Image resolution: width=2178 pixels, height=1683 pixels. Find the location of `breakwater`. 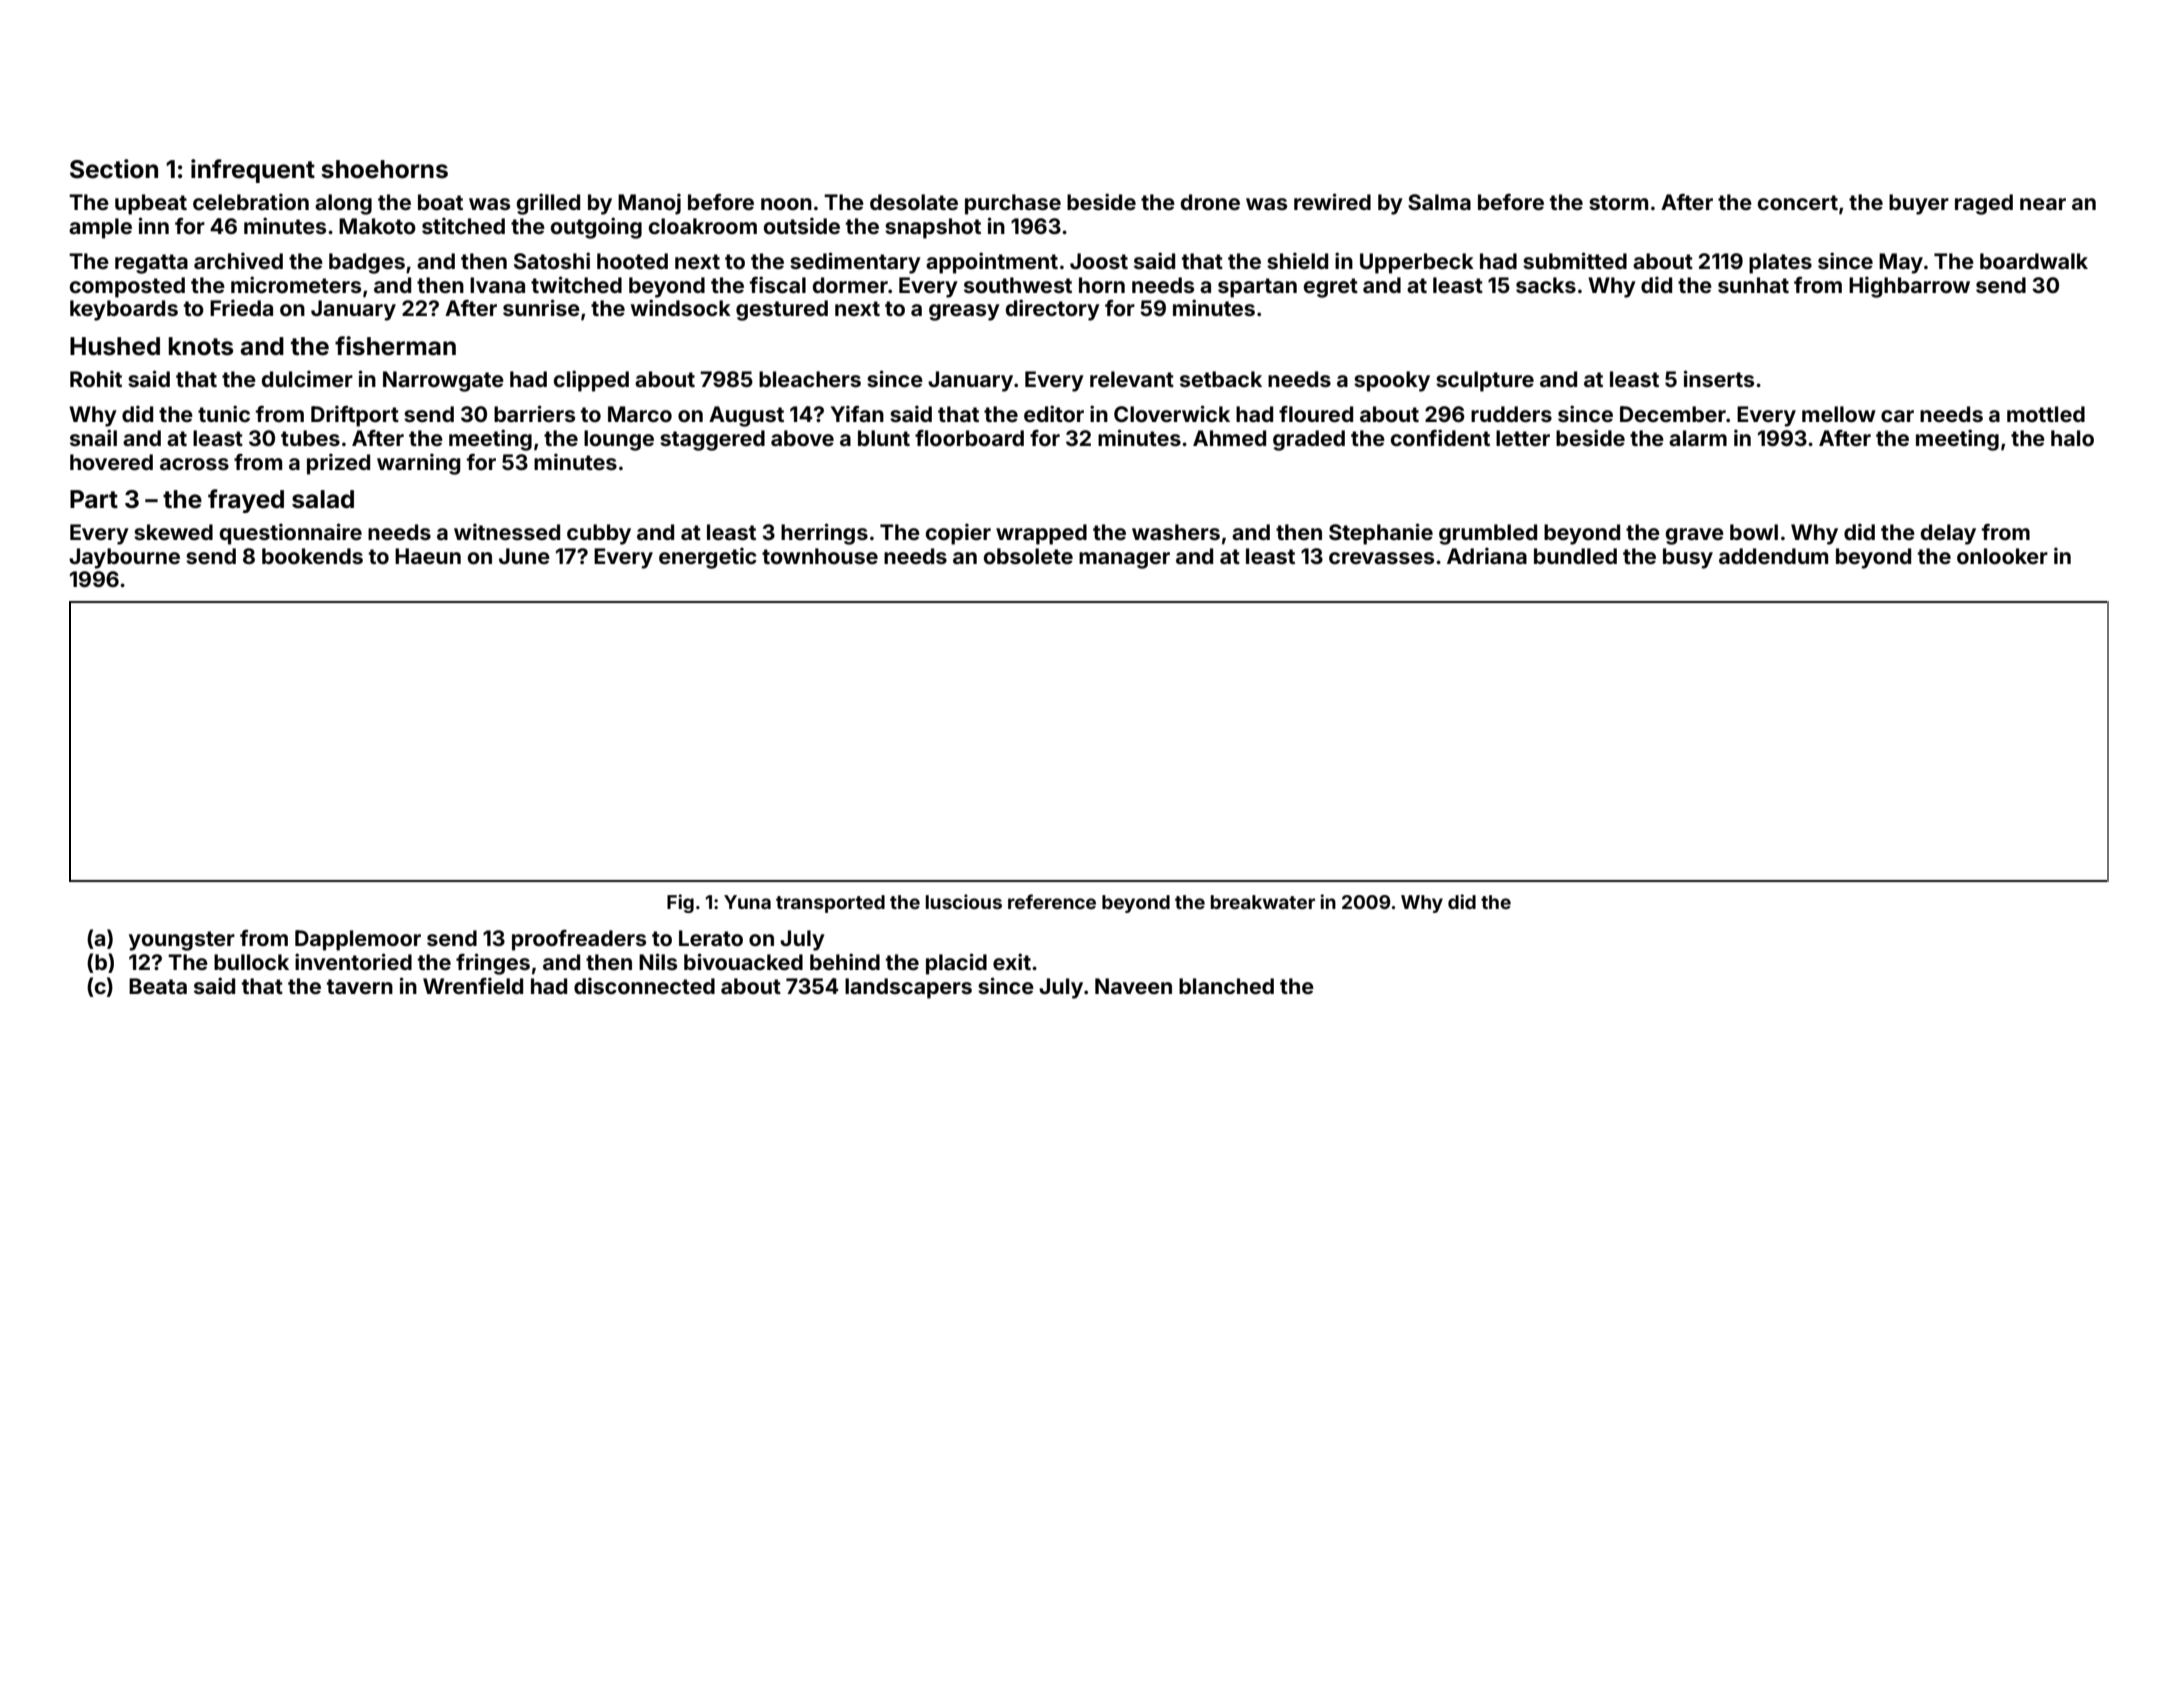

breakwater is located at coordinates (1263, 902).
